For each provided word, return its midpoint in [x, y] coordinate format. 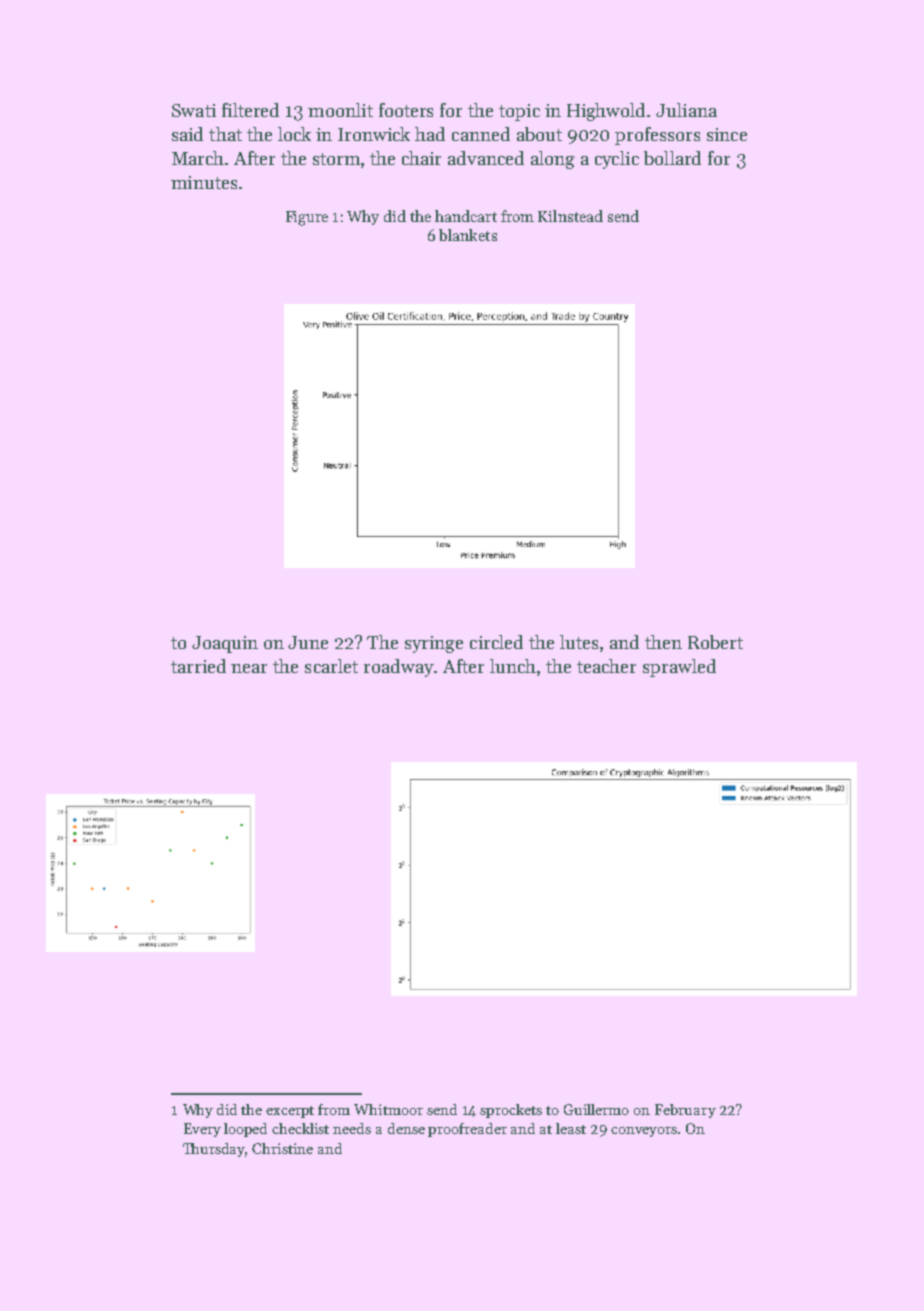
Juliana [686, 110]
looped [245, 1130]
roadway [399, 668]
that [225, 134]
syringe [434, 644]
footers [406, 110]
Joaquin [225, 644]
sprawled [679, 668]
